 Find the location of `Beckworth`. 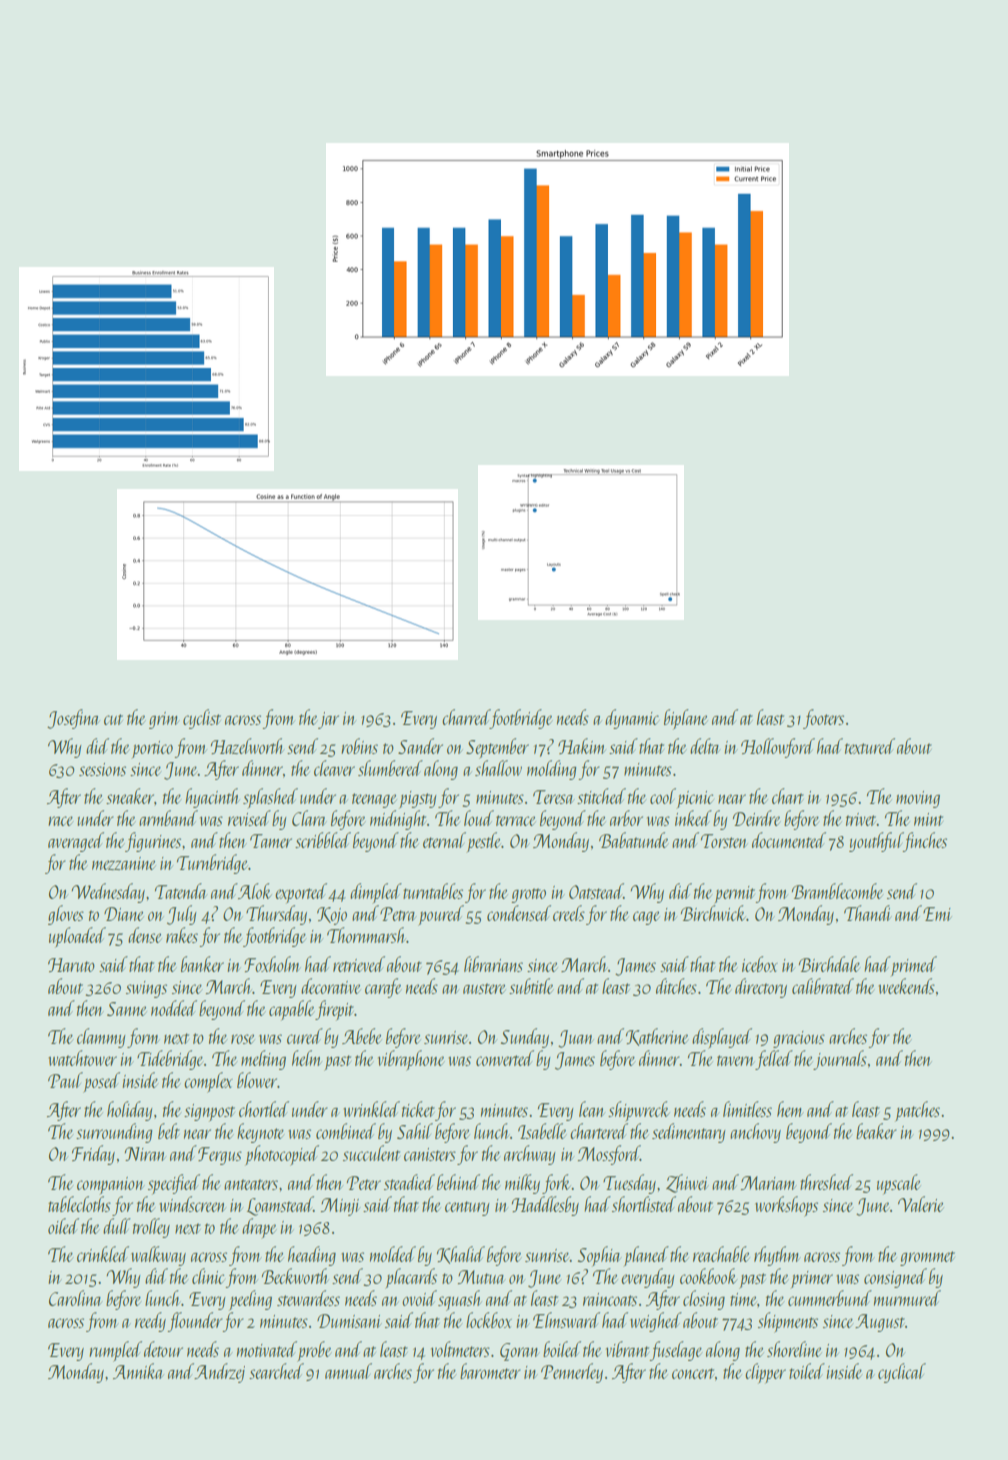

Beckworth is located at coordinates (295, 1276).
